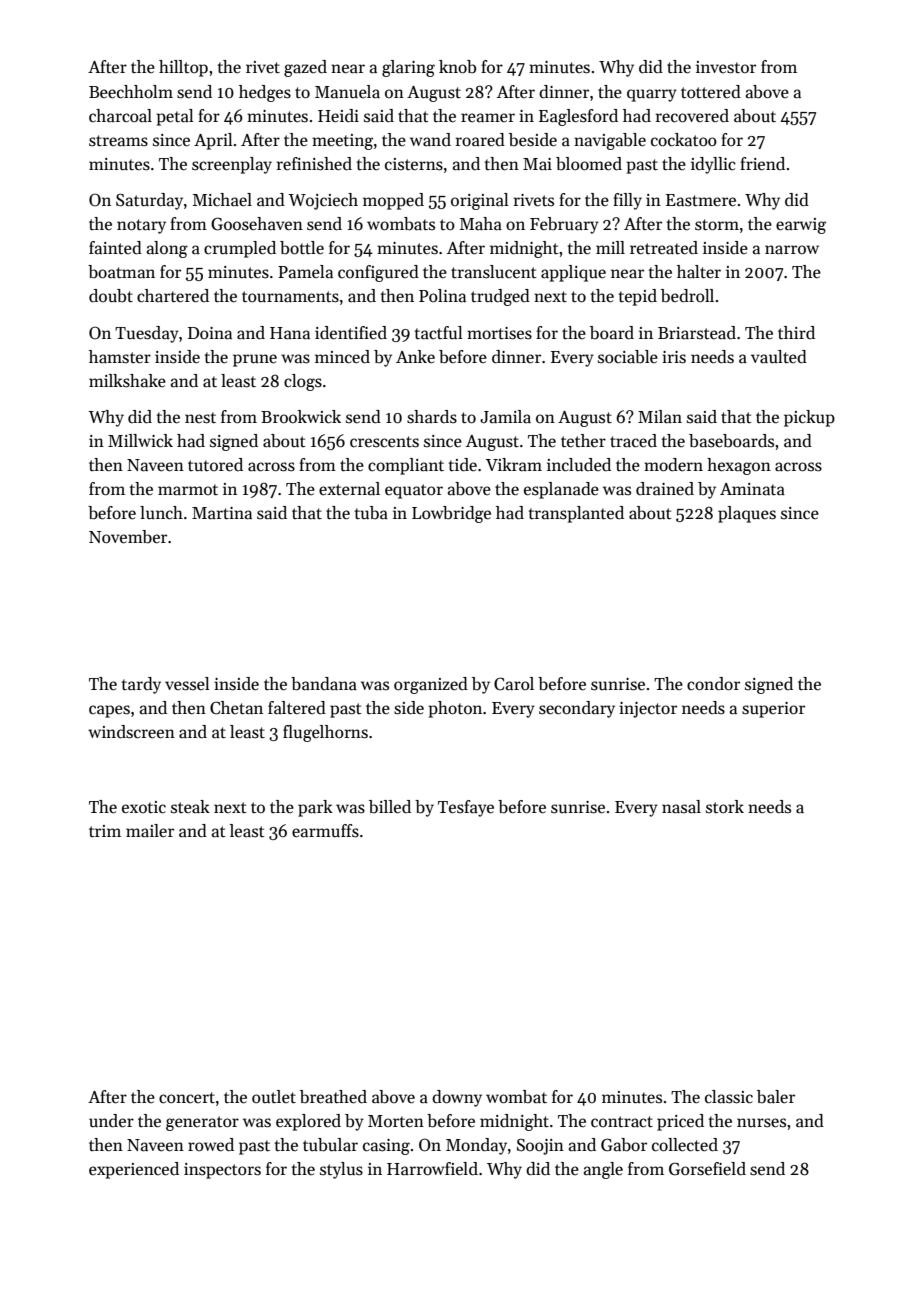  I want to click on Polina, so click(442, 296).
